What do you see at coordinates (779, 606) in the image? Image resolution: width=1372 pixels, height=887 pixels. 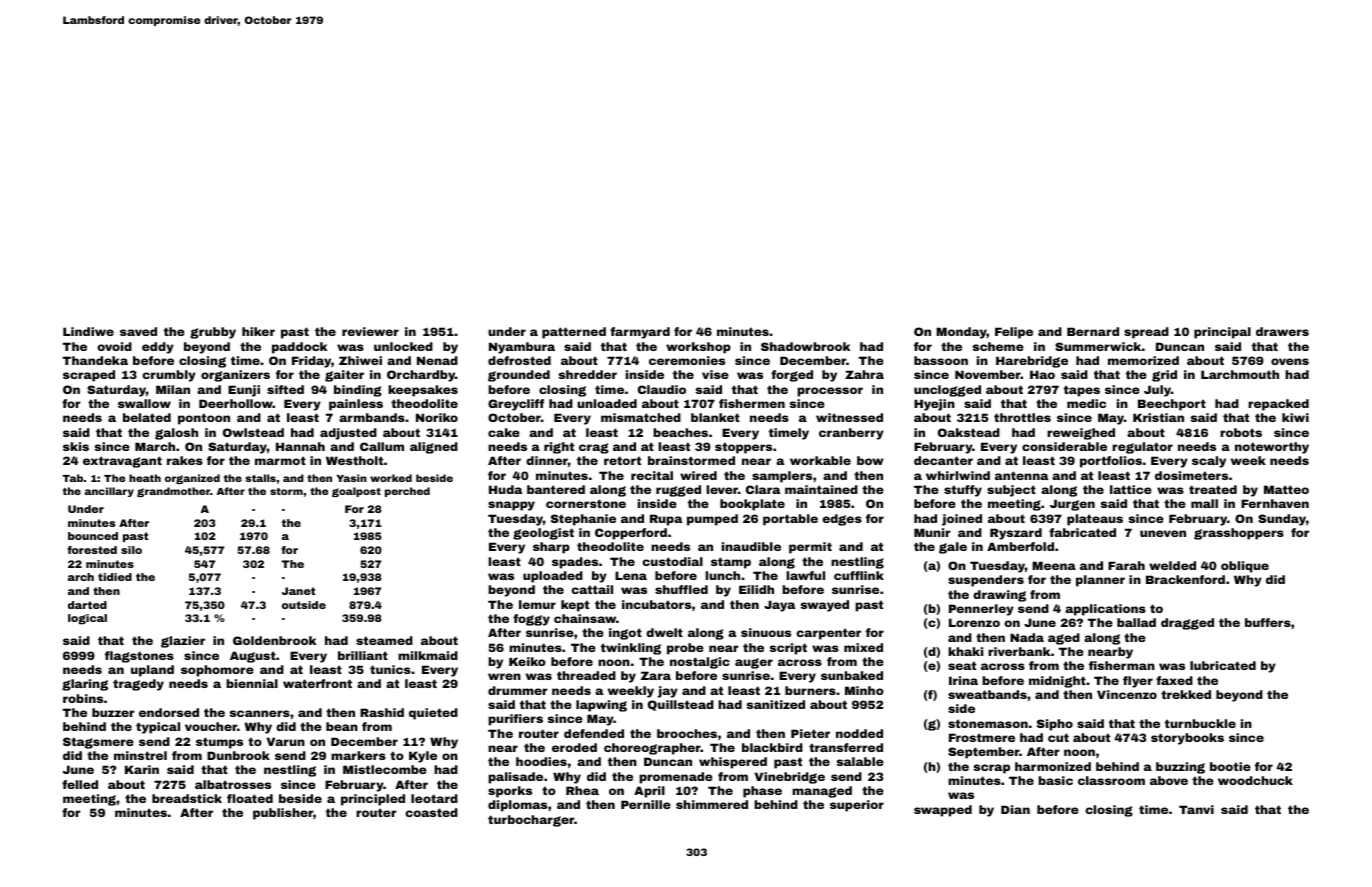 I see `Jaya` at bounding box center [779, 606].
